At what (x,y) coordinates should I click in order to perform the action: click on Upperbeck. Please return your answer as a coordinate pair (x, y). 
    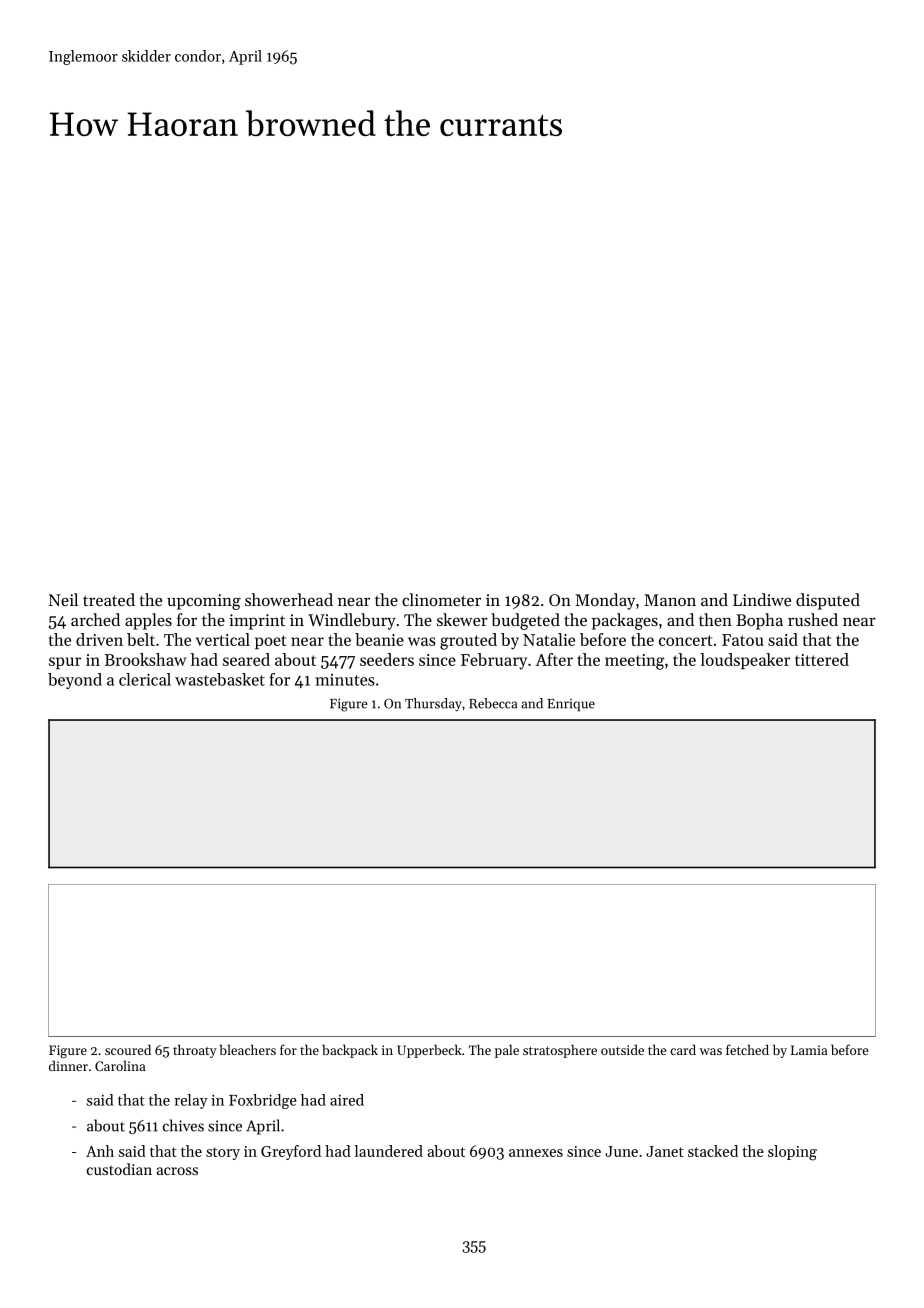
    Looking at the image, I should click on (429, 1051).
